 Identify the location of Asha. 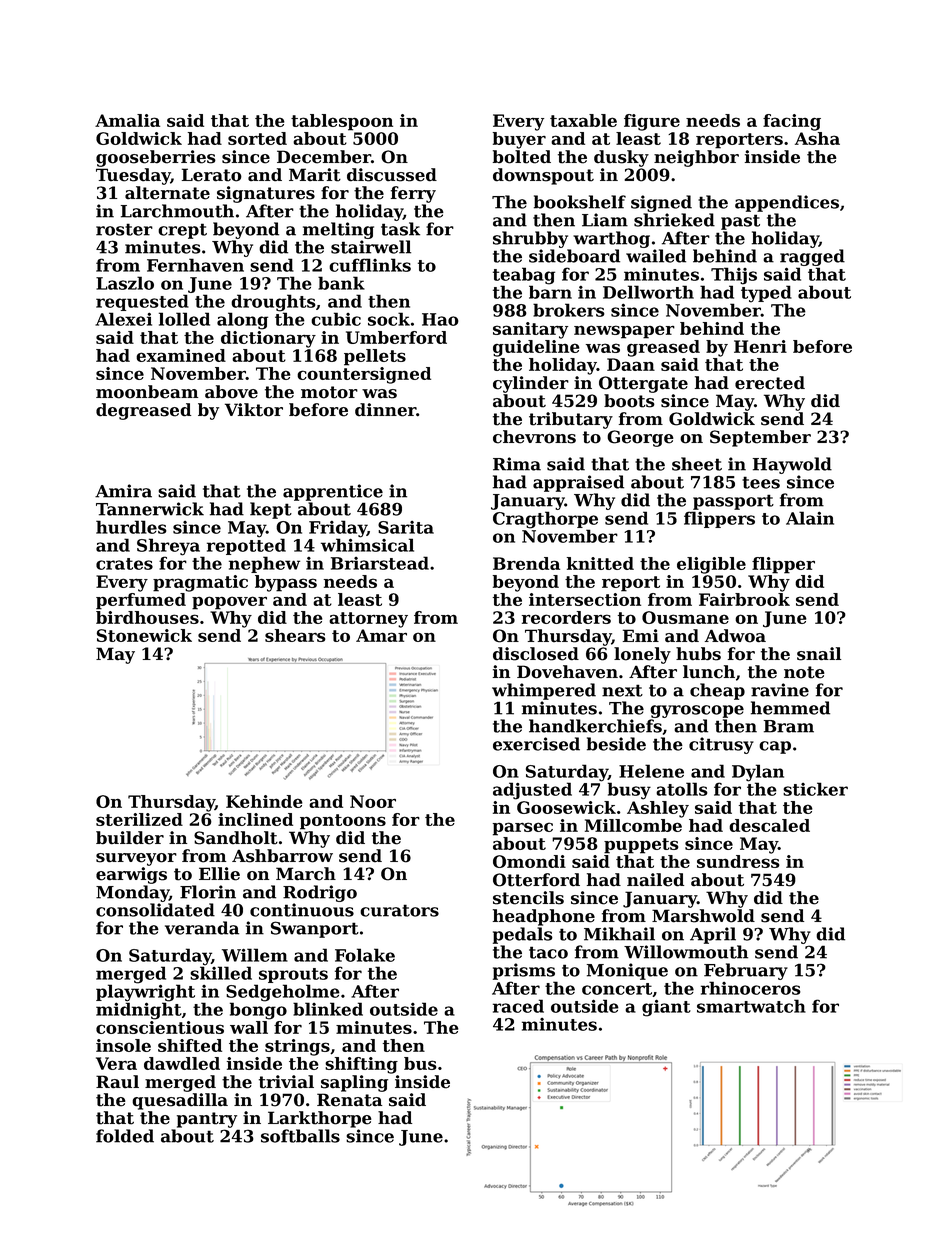
(817, 138).
